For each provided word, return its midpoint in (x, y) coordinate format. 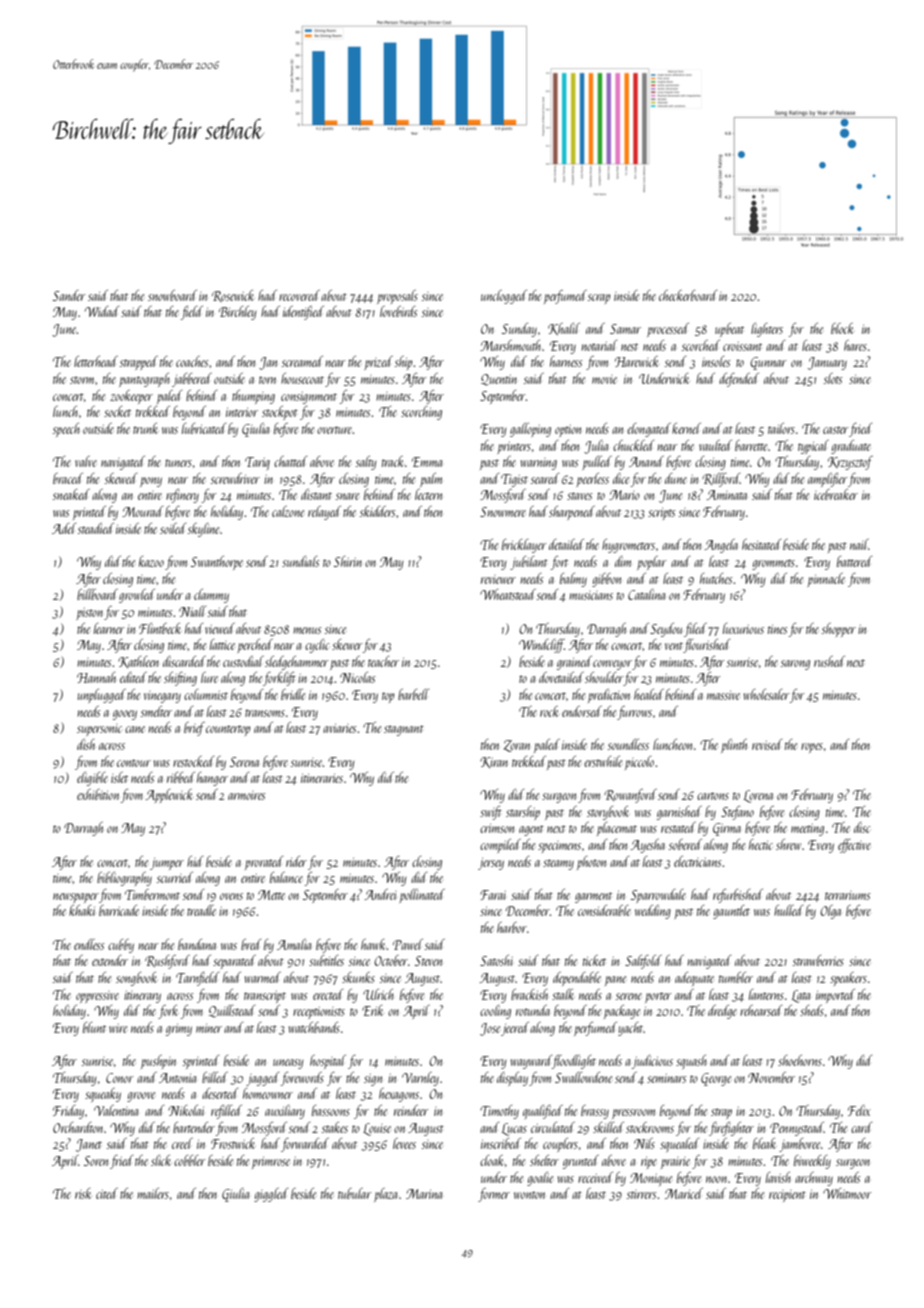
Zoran (517, 746)
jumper (167, 864)
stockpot (280, 413)
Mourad (142, 511)
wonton (529, 1195)
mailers (153, 1193)
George (716, 1079)
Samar (625, 329)
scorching (421, 413)
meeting (807, 829)
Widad (102, 311)
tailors (781, 428)
